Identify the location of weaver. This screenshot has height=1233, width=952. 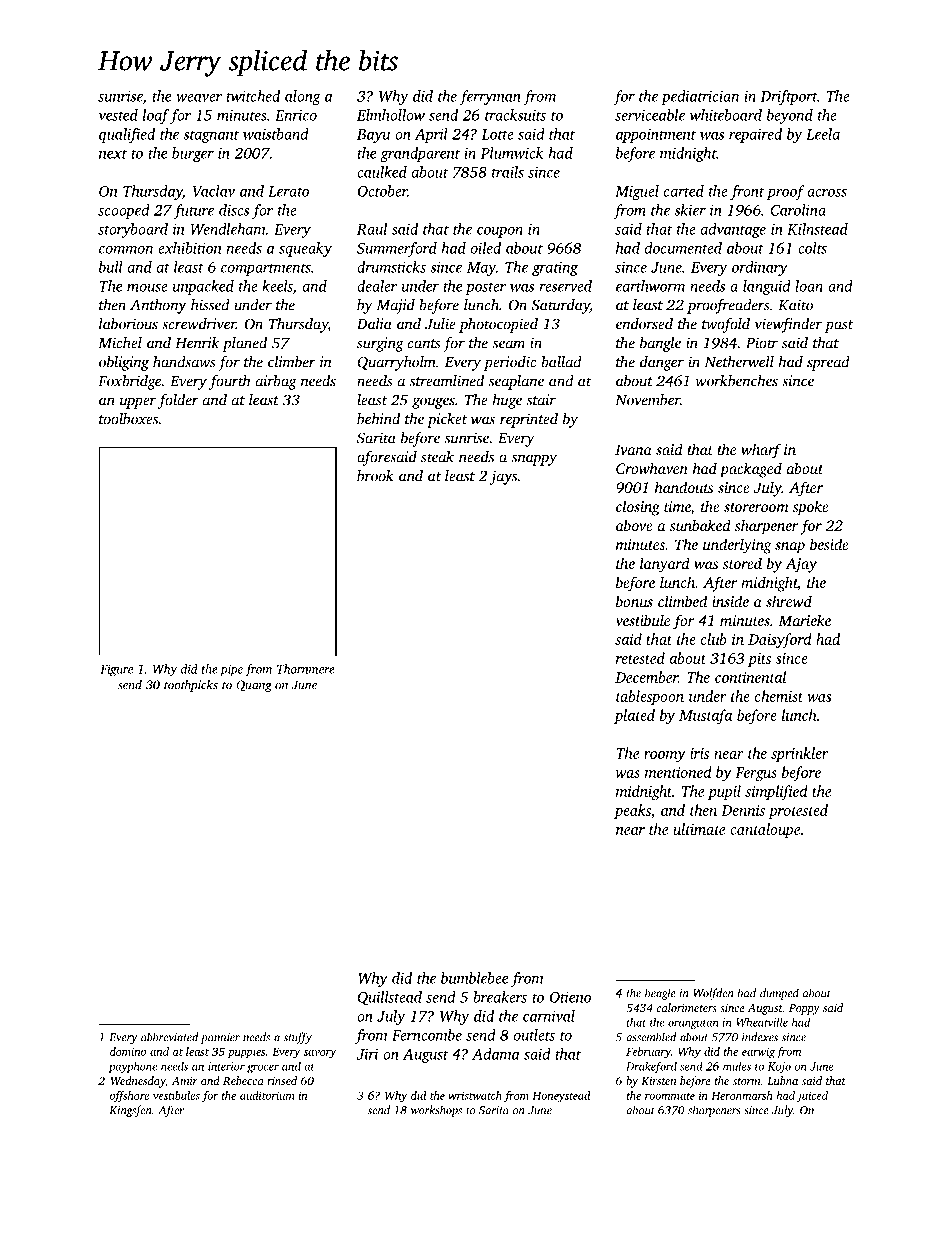
(199, 98).
